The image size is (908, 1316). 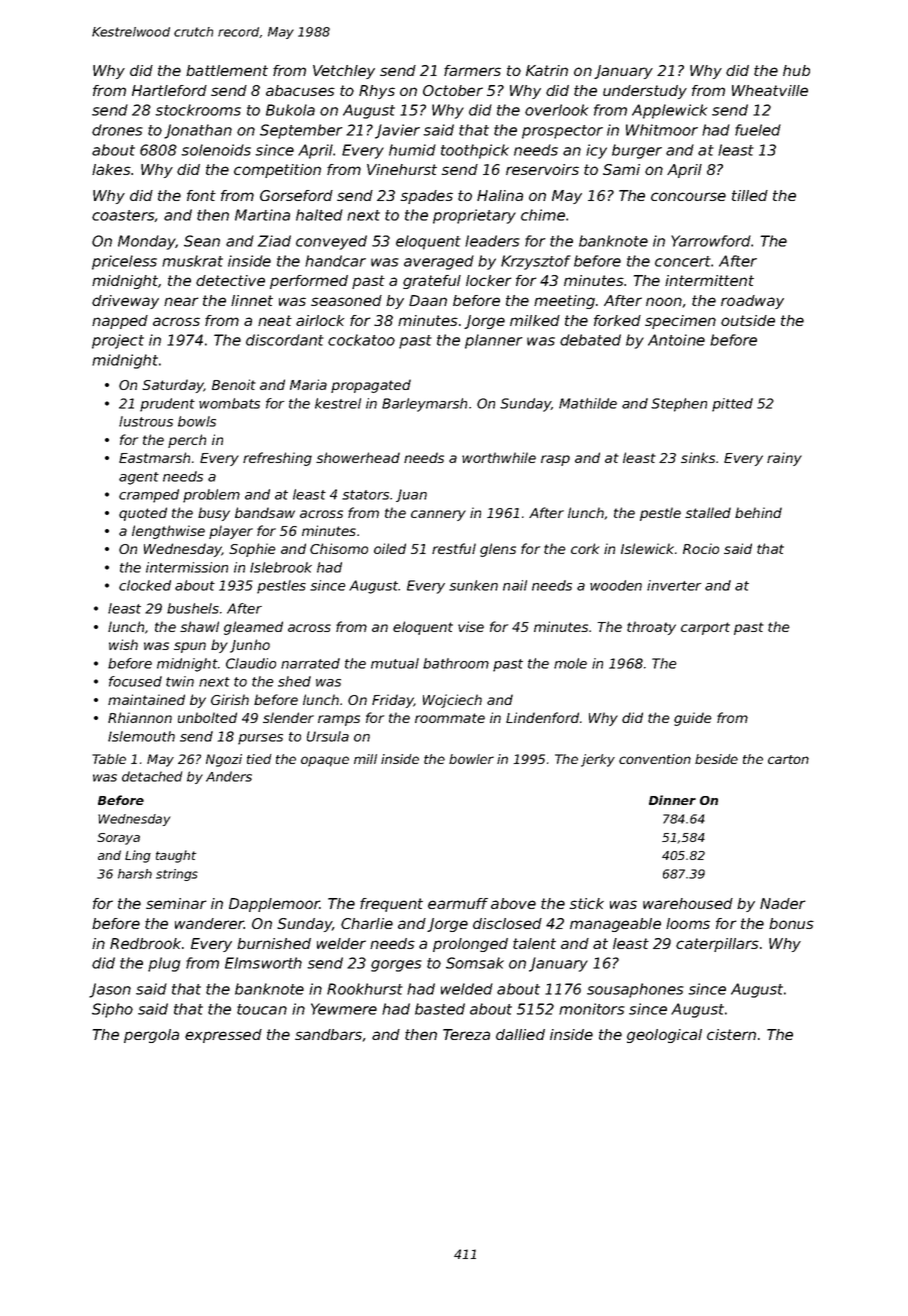 I want to click on guide, so click(x=693, y=719).
